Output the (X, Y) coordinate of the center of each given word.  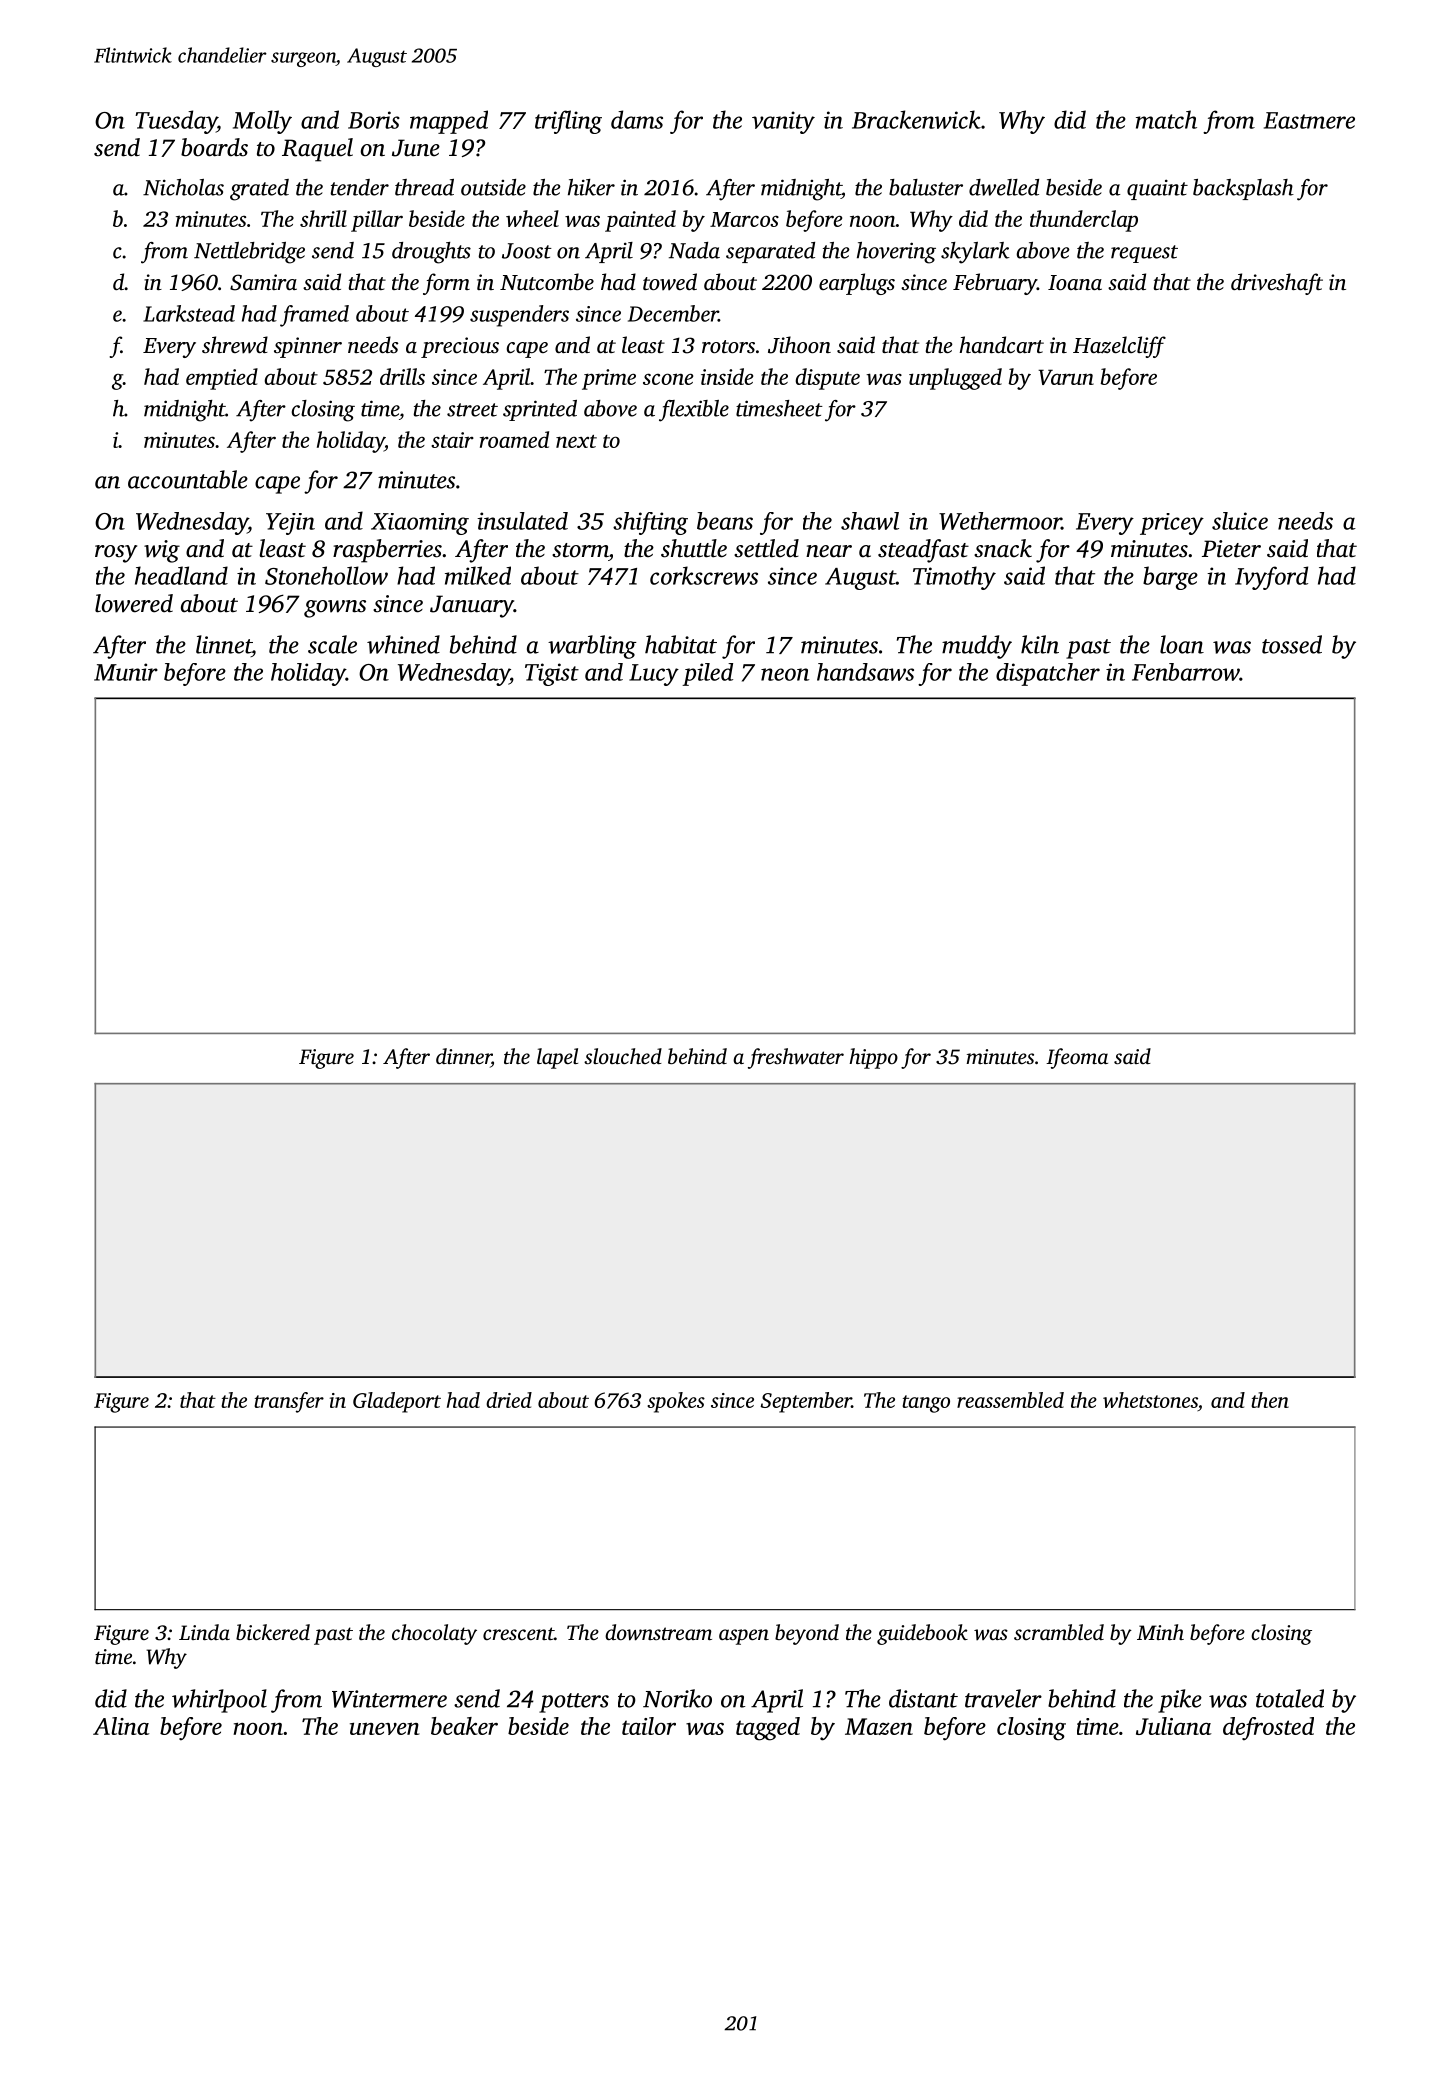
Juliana (1174, 1726)
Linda (204, 1632)
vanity (783, 122)
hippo (873, 1058)
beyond (807, 1634)
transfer (289, 1402)
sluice (1240, 521)
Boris (374, 120)
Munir (126, 672)
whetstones (1150, 1400)
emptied (222, 379)
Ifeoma (1077, 1058)
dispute (828, 379)
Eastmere (1309, 120)
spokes (676, 1402)
